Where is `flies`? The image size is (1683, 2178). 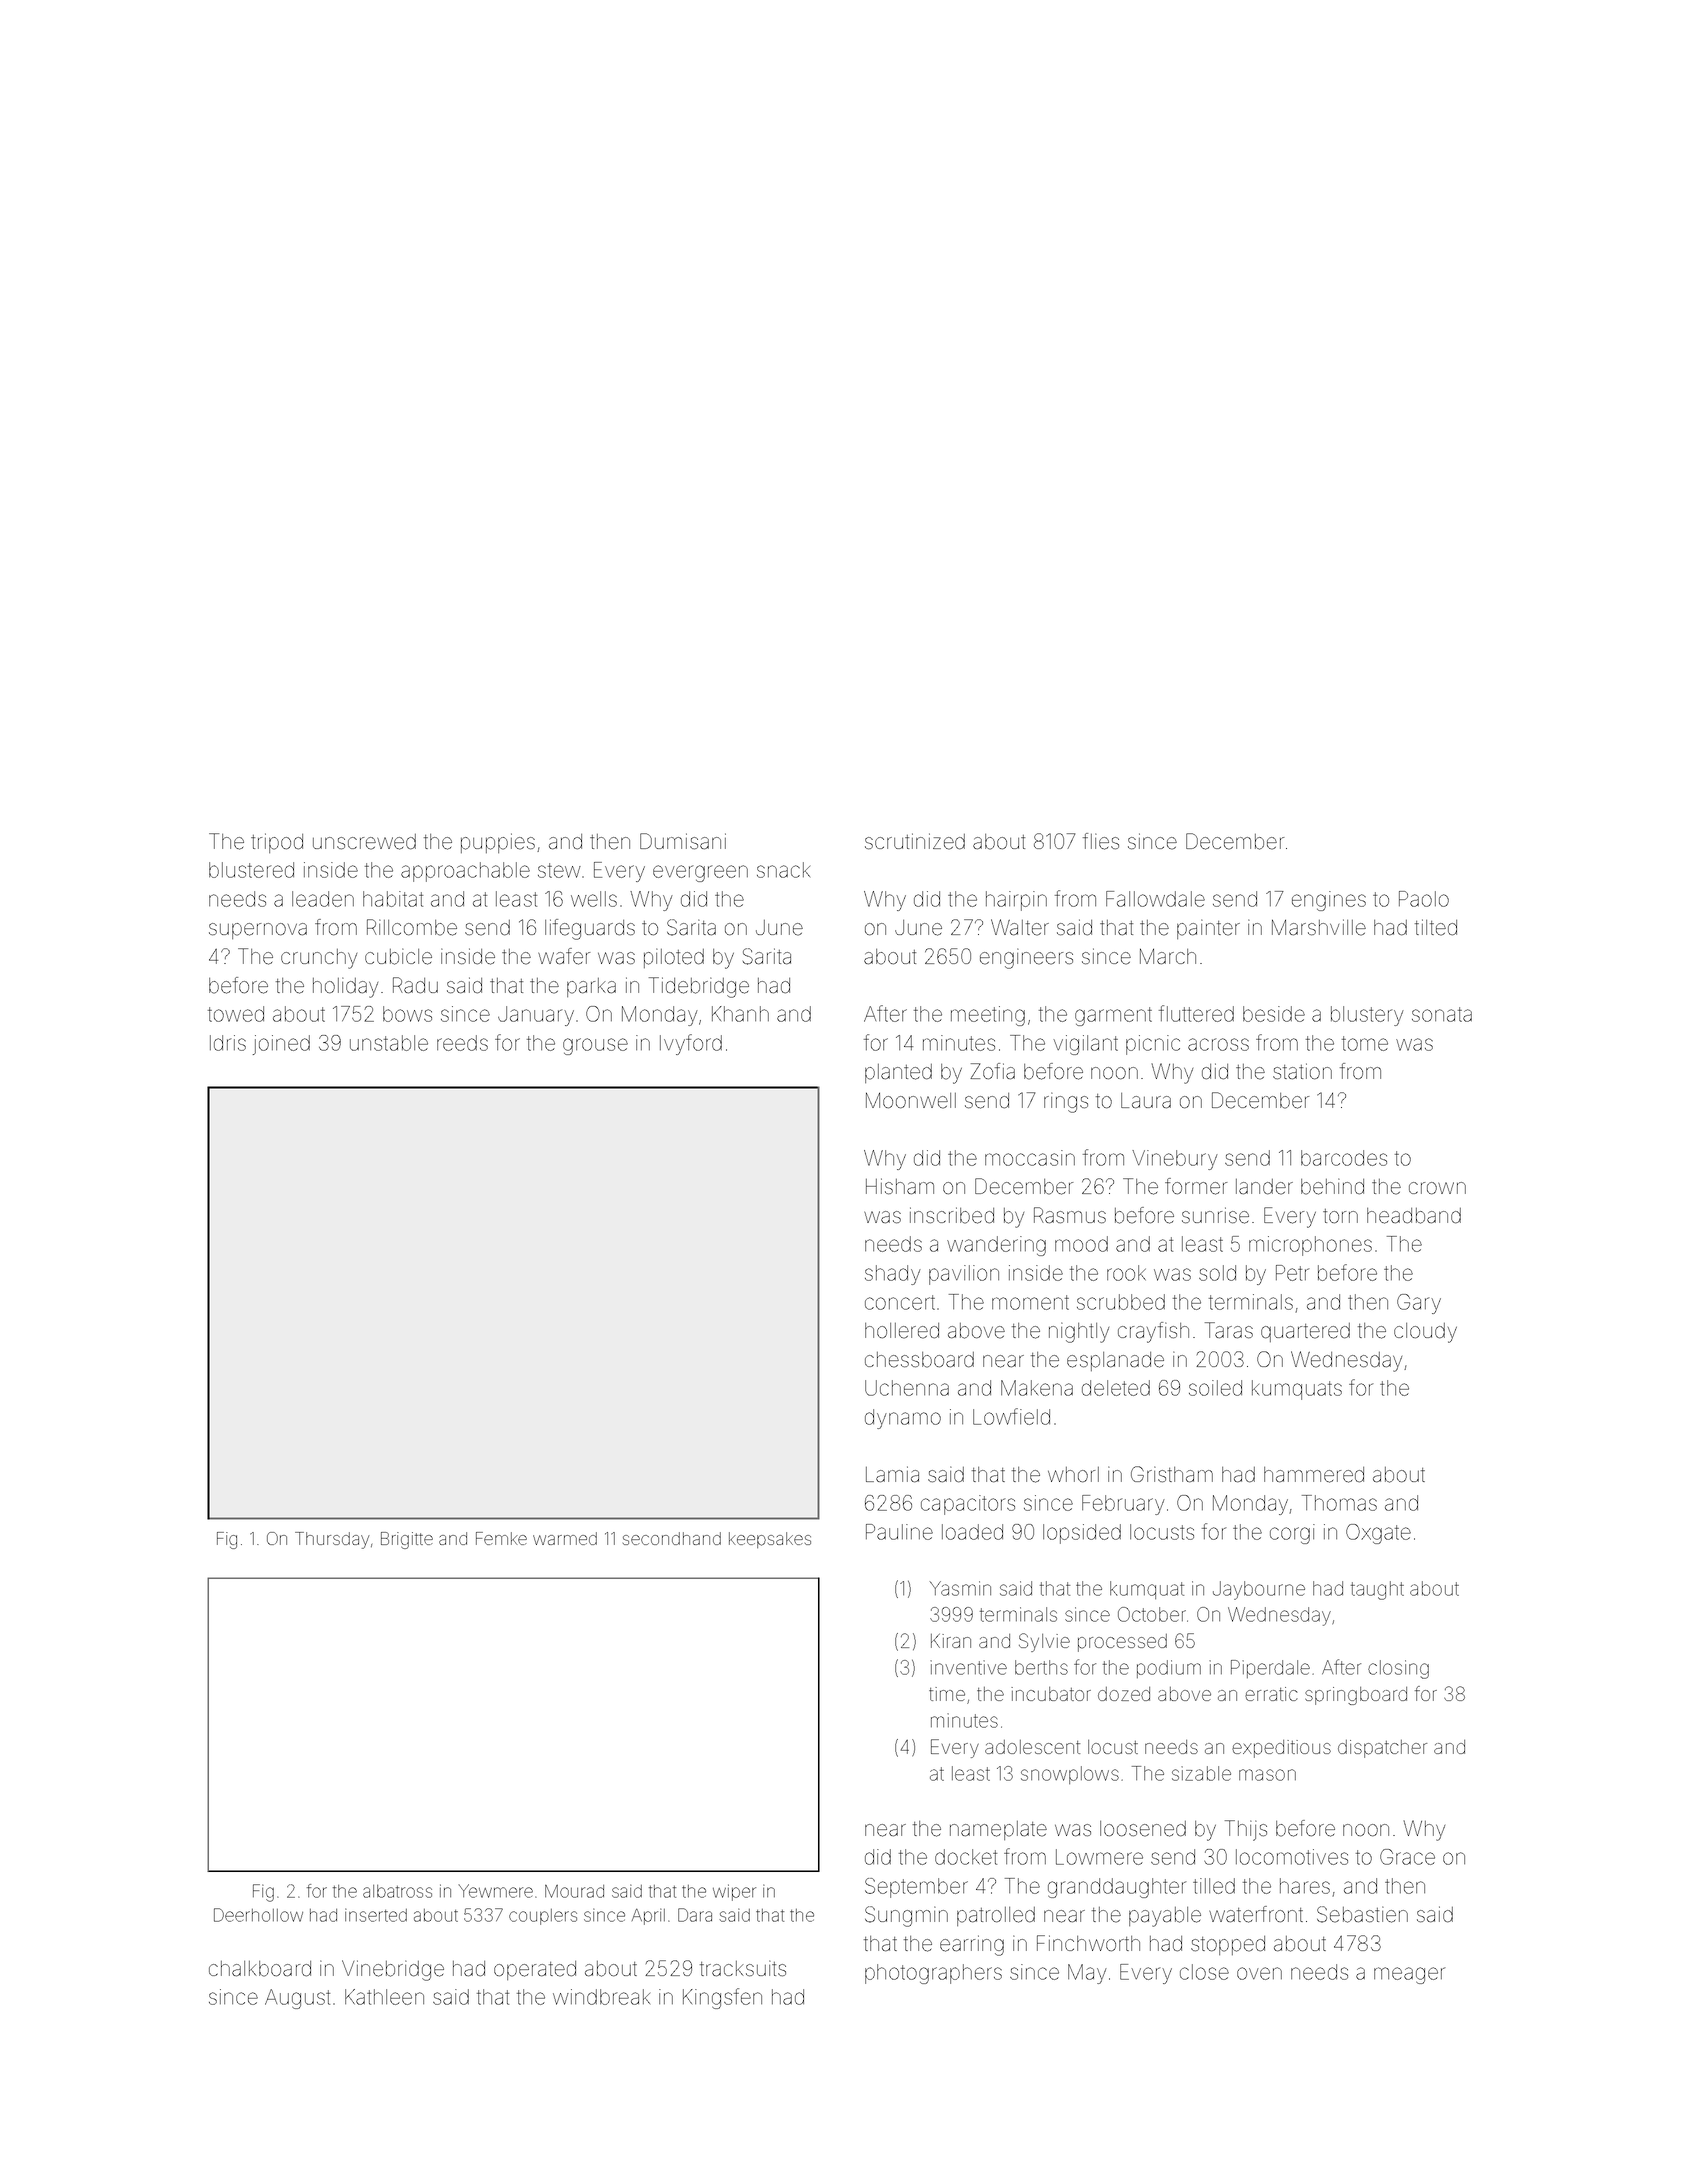
flies is located at coordinates (1101, 841).
